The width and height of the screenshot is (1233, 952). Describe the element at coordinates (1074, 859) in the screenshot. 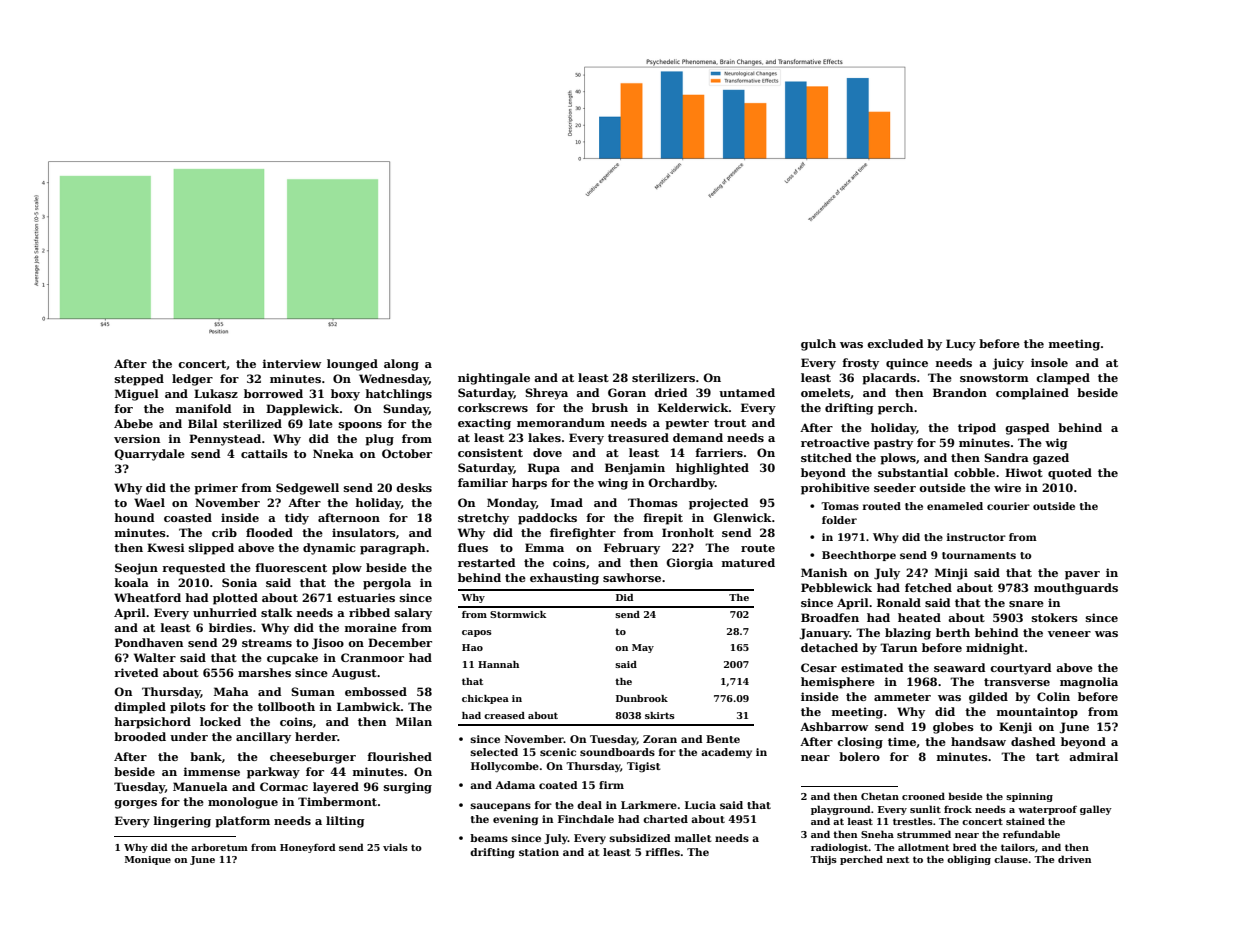

I see `driven` at that location.
